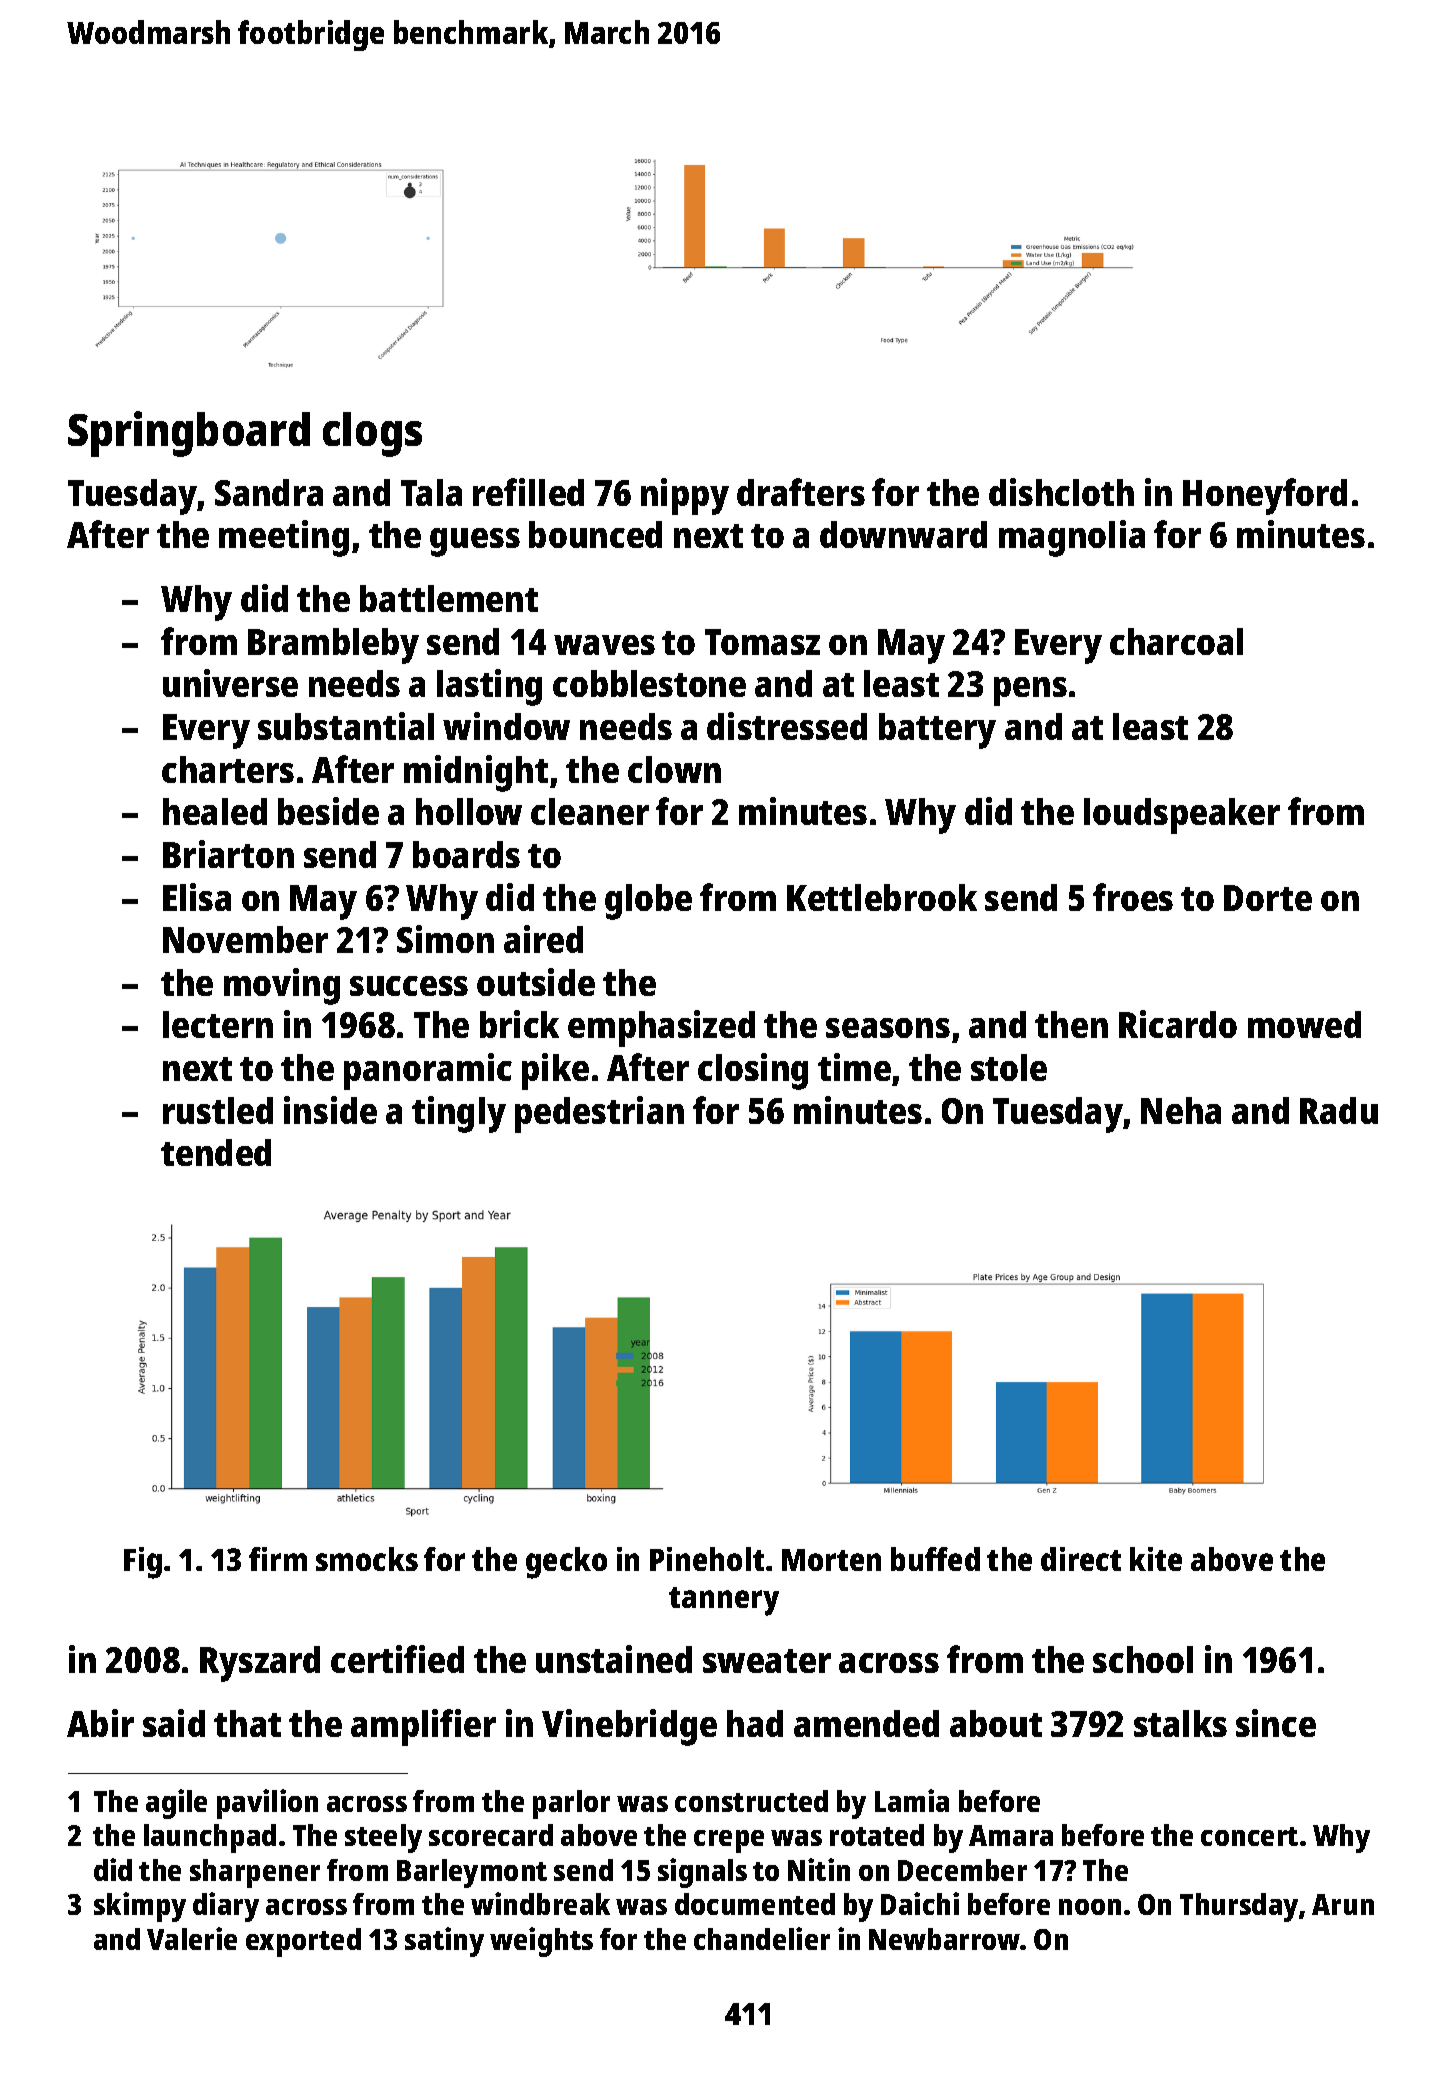 The height and width of the screenshot is (2100, 1450). I want to click on firm, so click(278, 1559).
